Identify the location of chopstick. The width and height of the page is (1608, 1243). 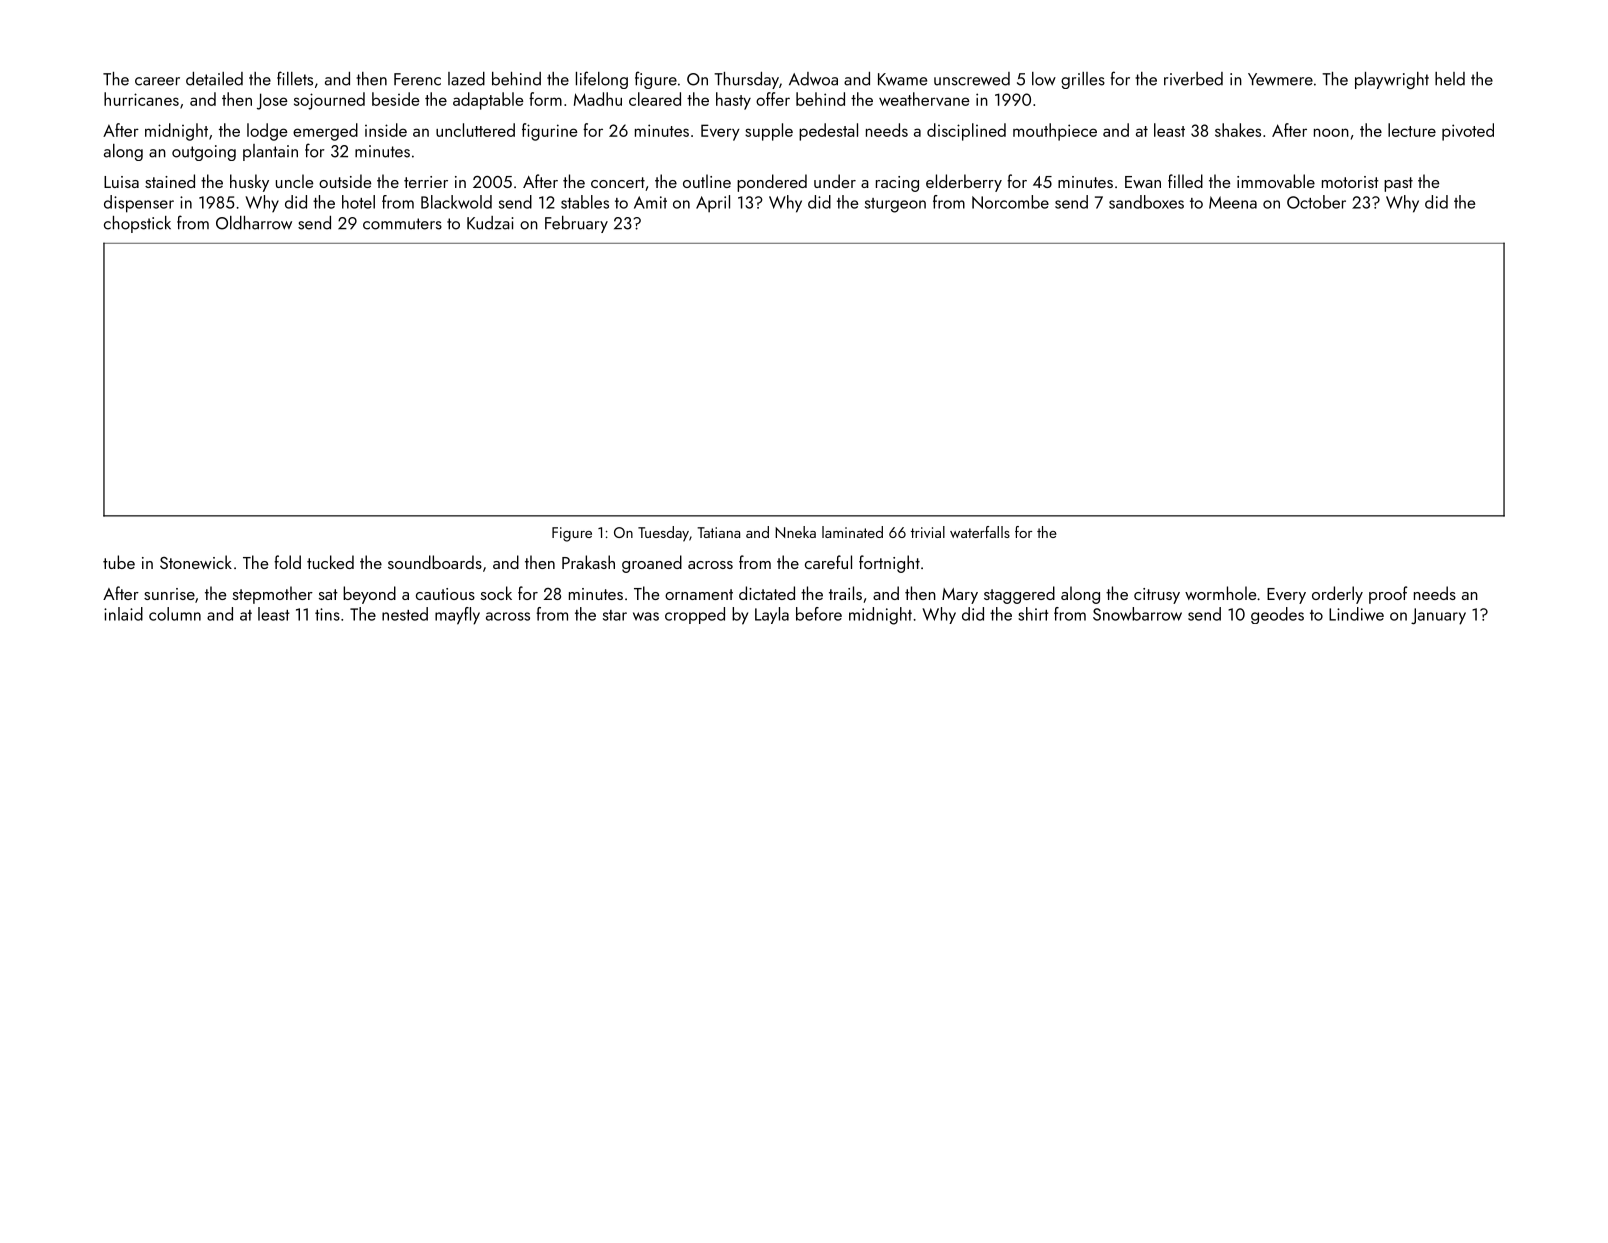
(137, 224).
